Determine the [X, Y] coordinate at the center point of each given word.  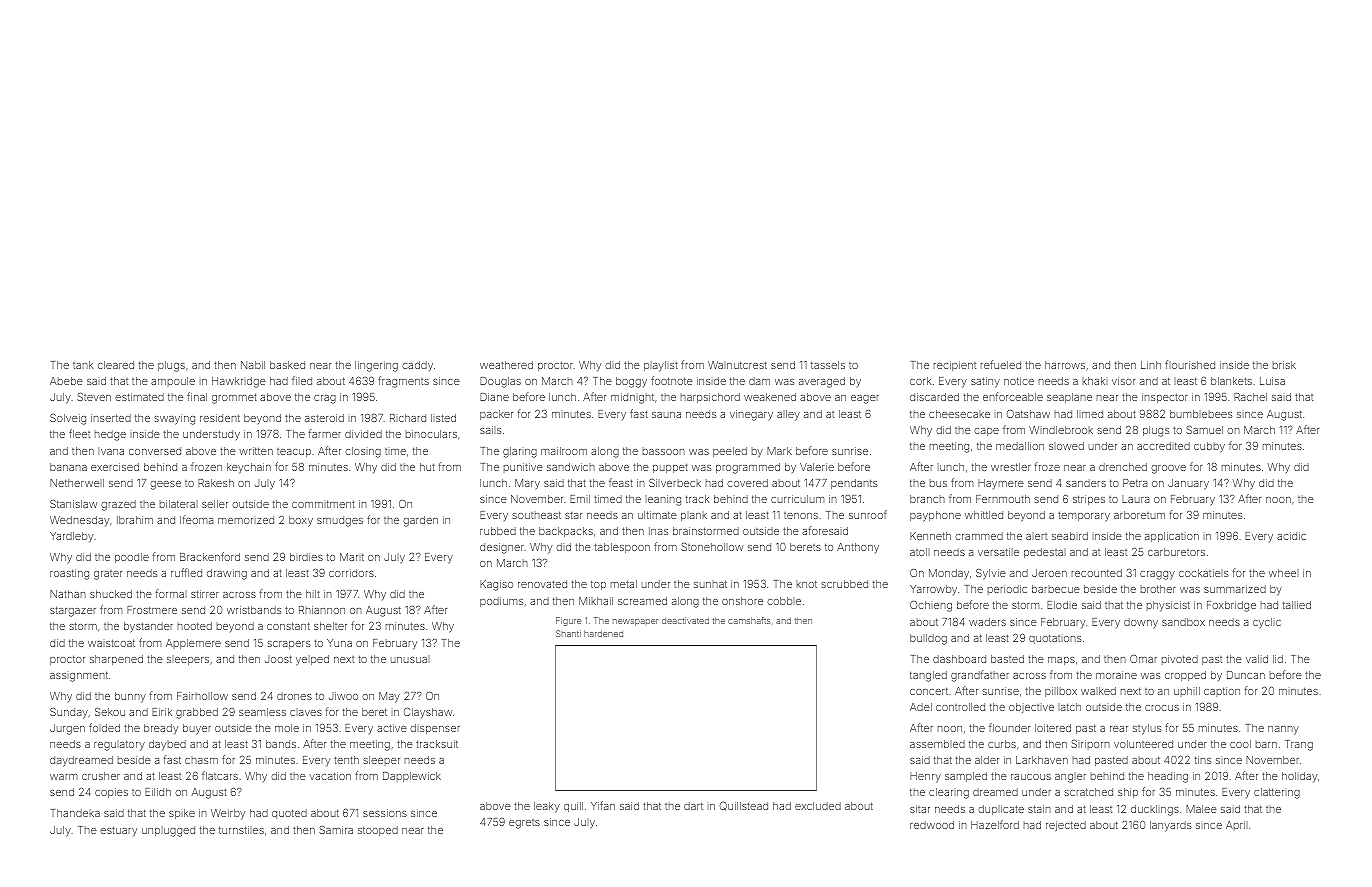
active [392, 728]
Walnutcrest [737, 365]
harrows [1065, 365]
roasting [69, 574]
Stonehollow [712, 547]
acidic [1291, 536]
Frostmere [152, 610]
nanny [1283, 730]
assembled [937, 744]
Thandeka [75, 813]
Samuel [1204, 430]
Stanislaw [73, 504]
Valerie [817, 467]
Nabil [253, 365]
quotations [1055, 639]
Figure [568, 621]
